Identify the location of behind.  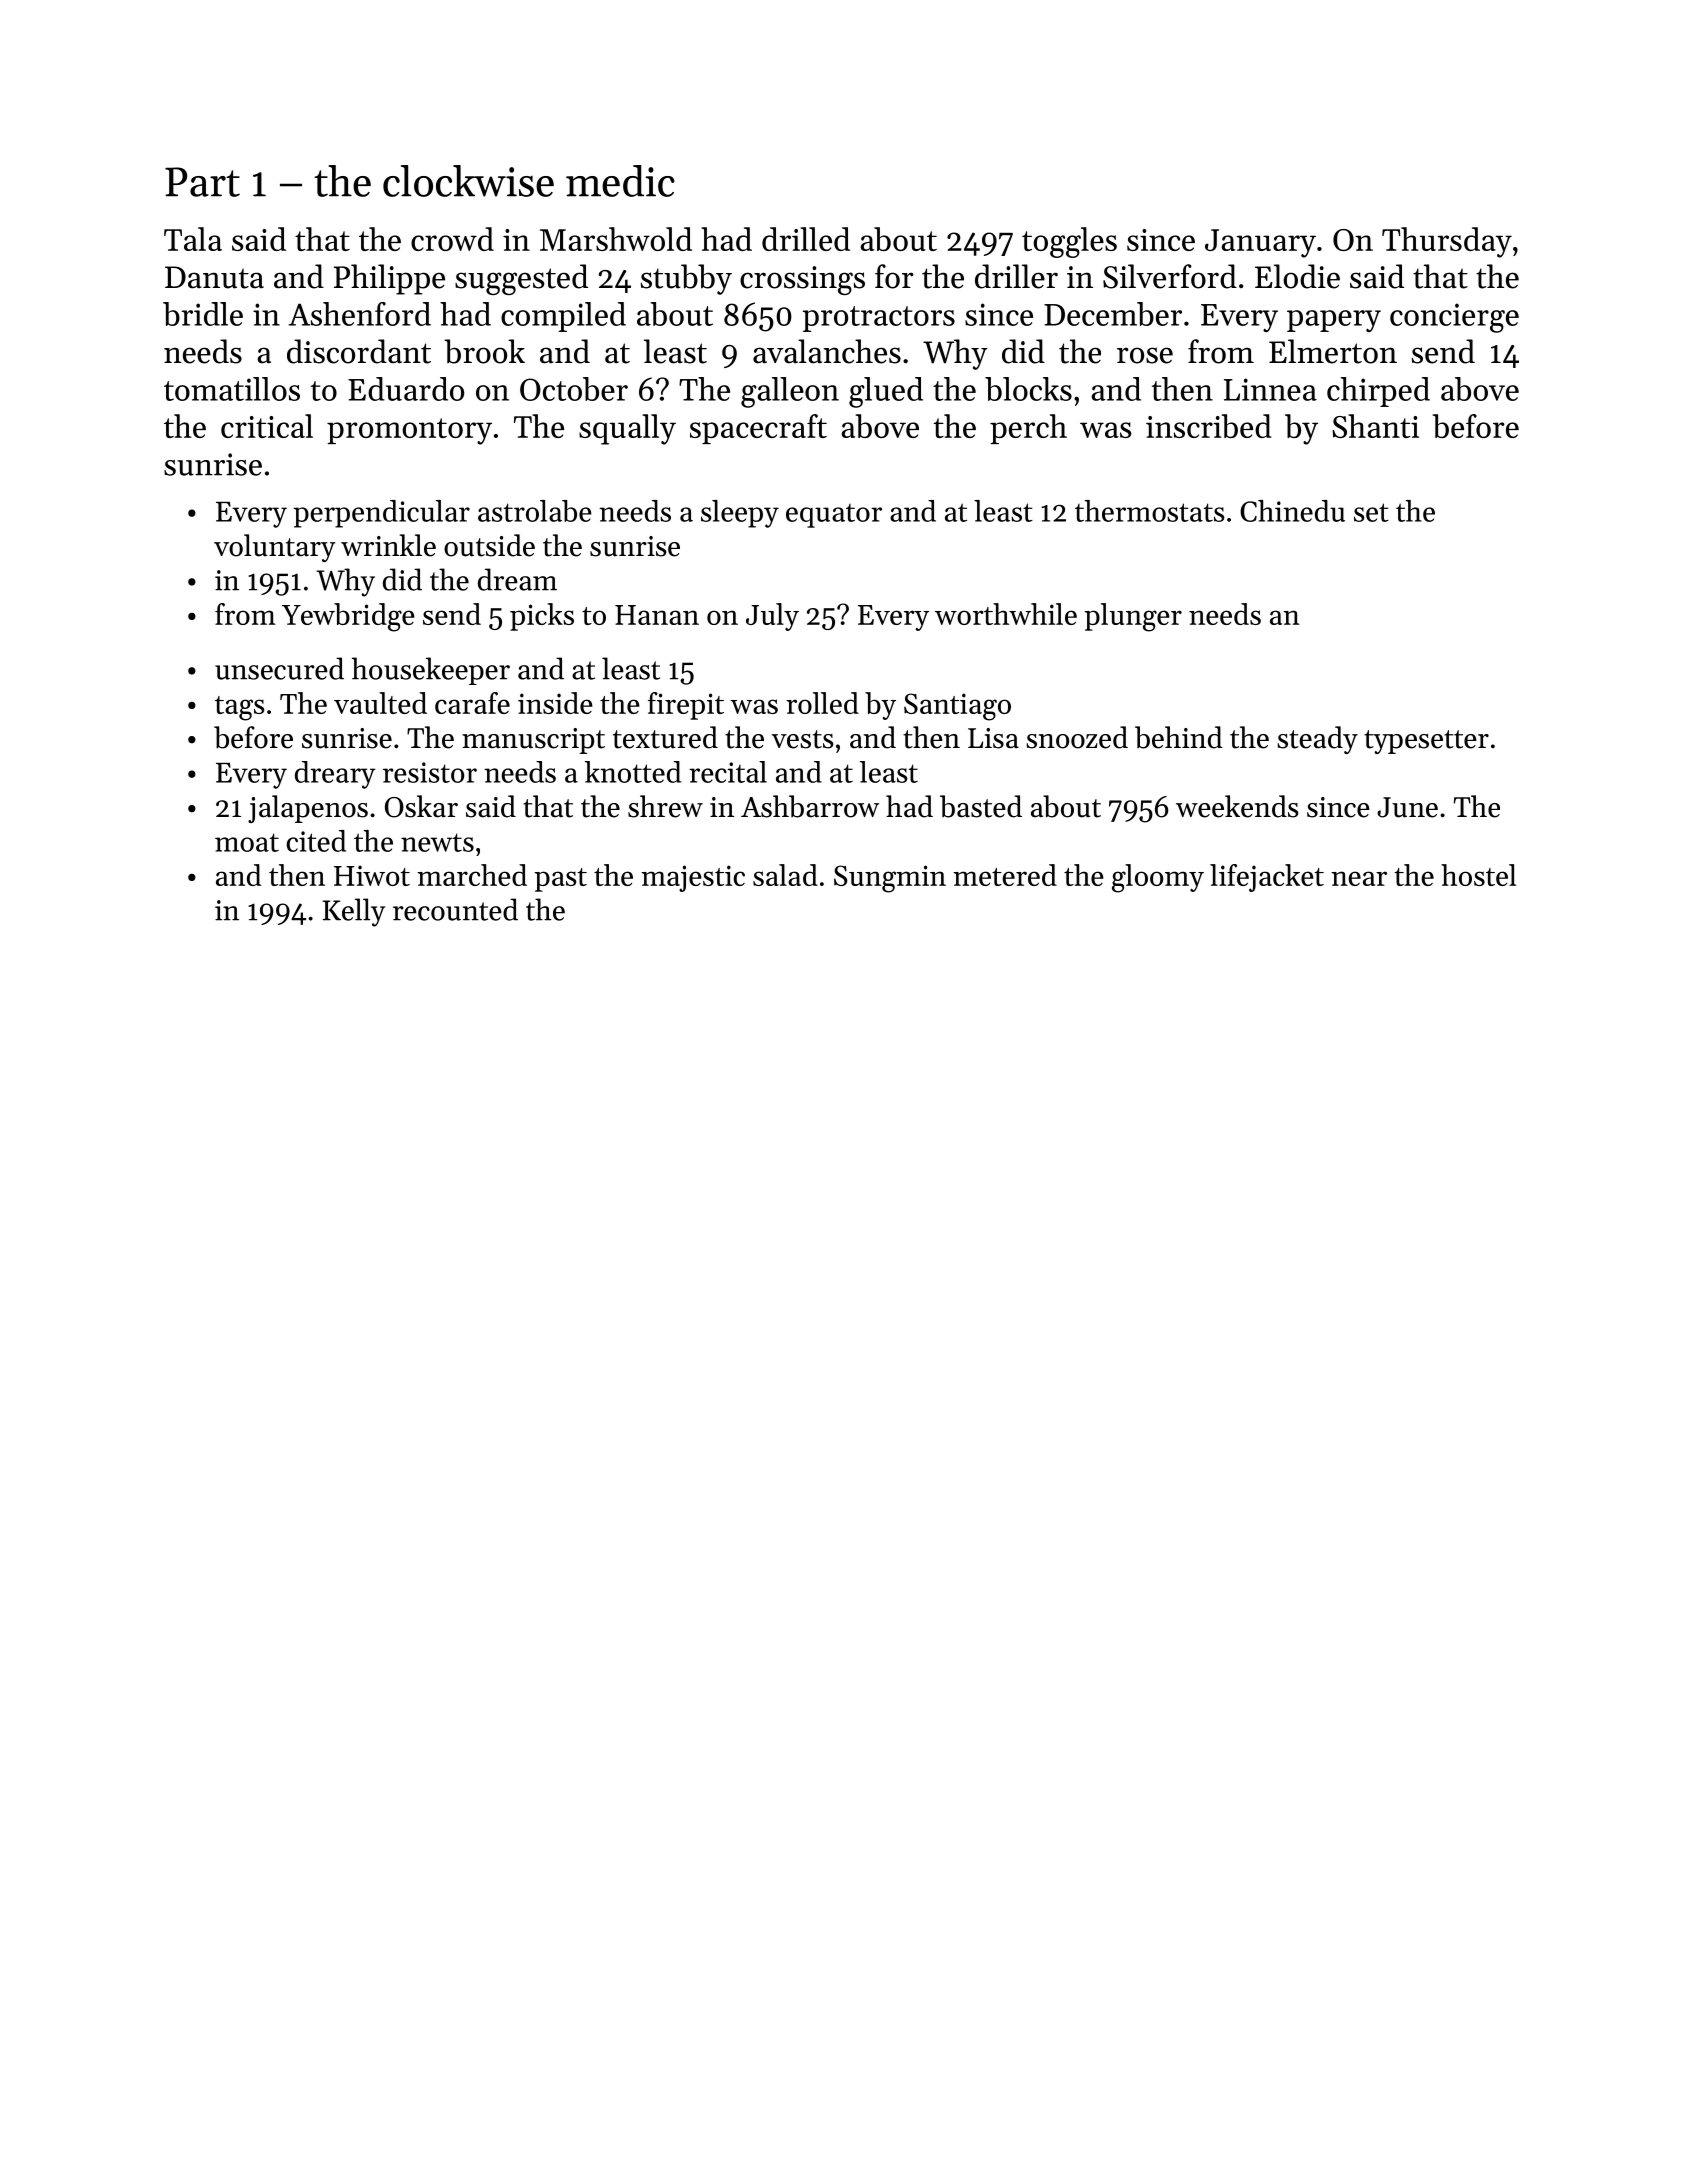
(1179, 737).
